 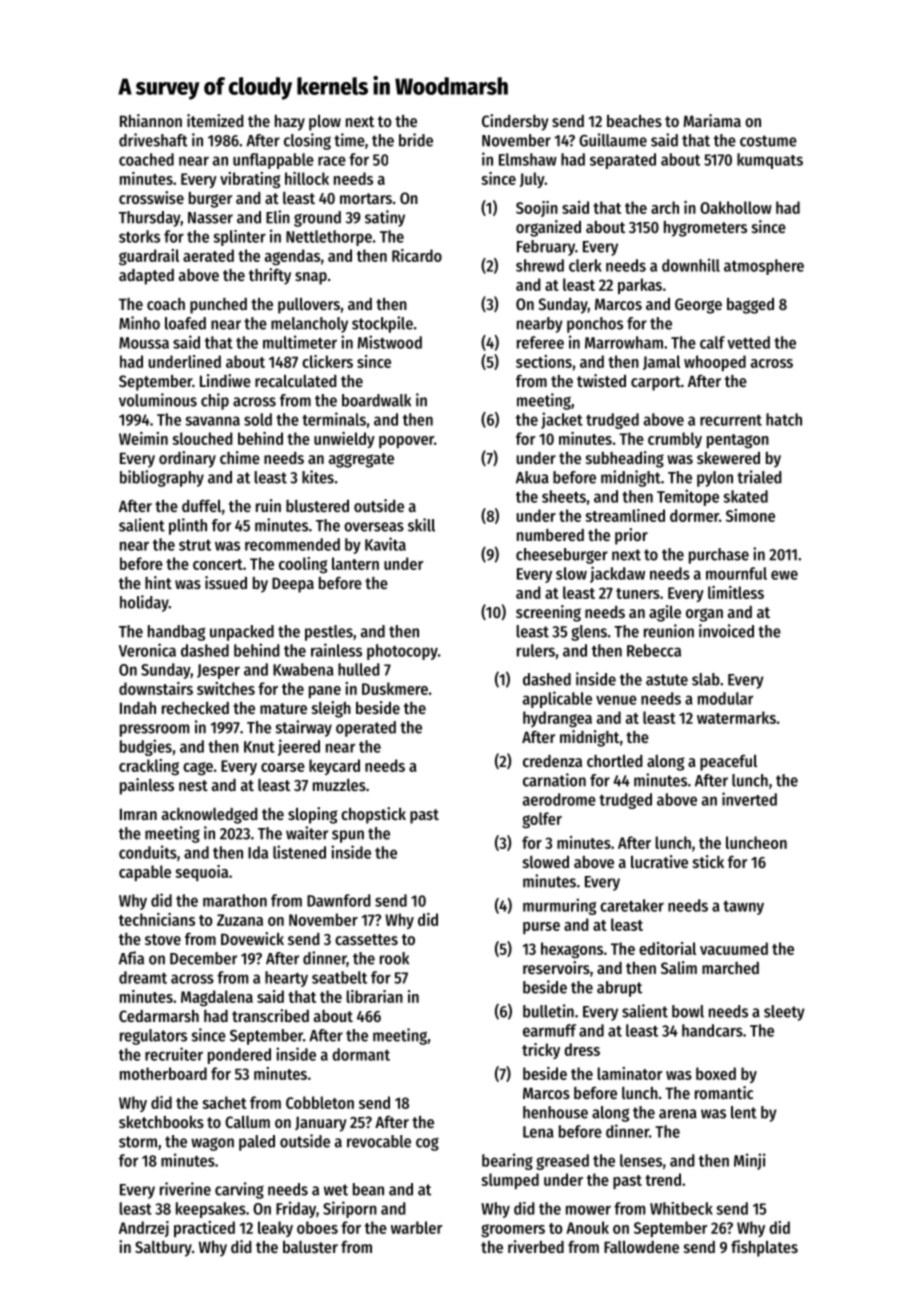 I want to click on Minji, so click(x=750, y=1161).
